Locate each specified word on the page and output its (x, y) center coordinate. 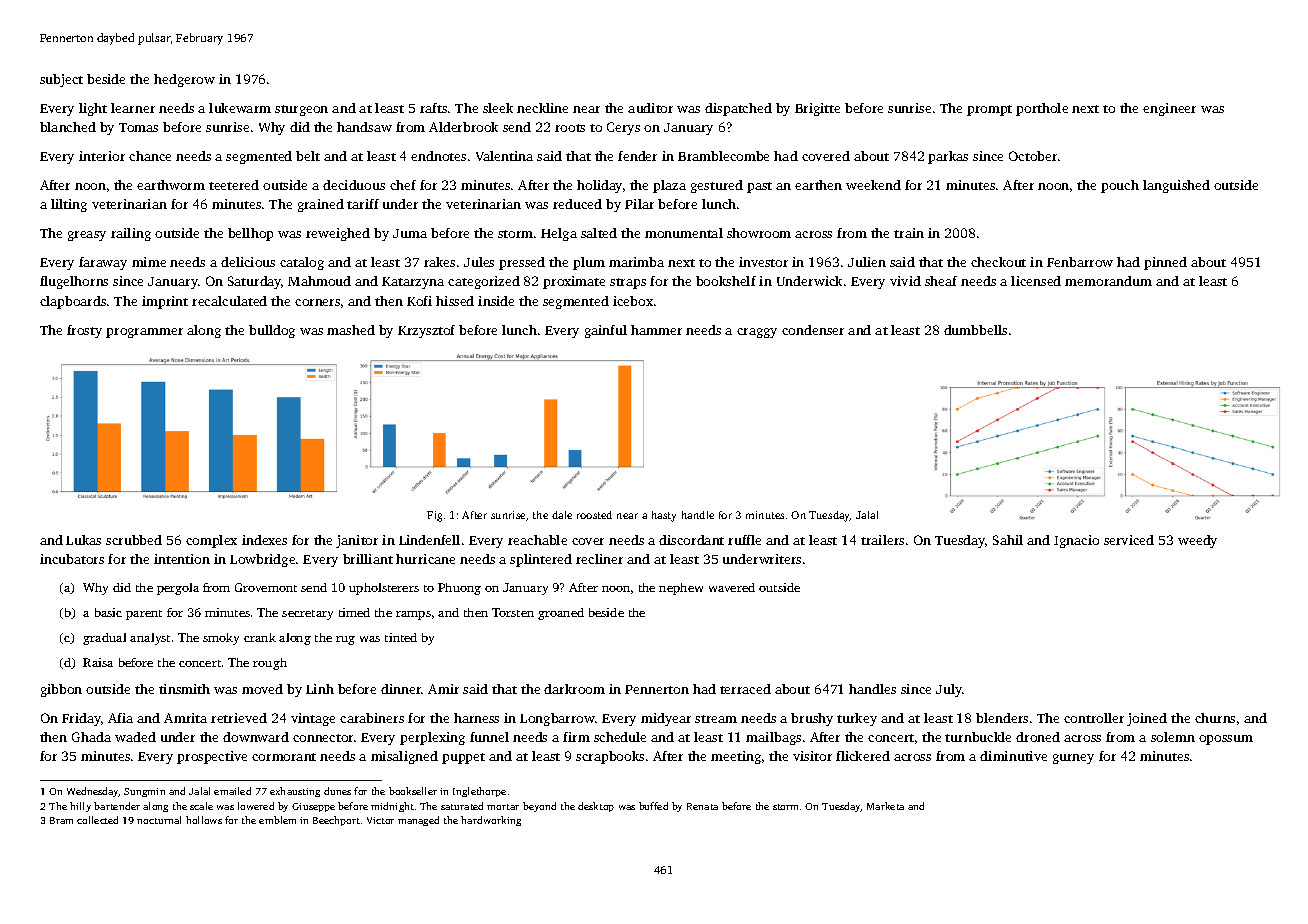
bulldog (272, 331)
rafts (433, 108)
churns (1215, 718)
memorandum (1108, 281)
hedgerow (184, 80)
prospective (212, 757)
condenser (813, 330)
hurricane (425, 559)
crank (260, 637)
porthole (1042, 109)
